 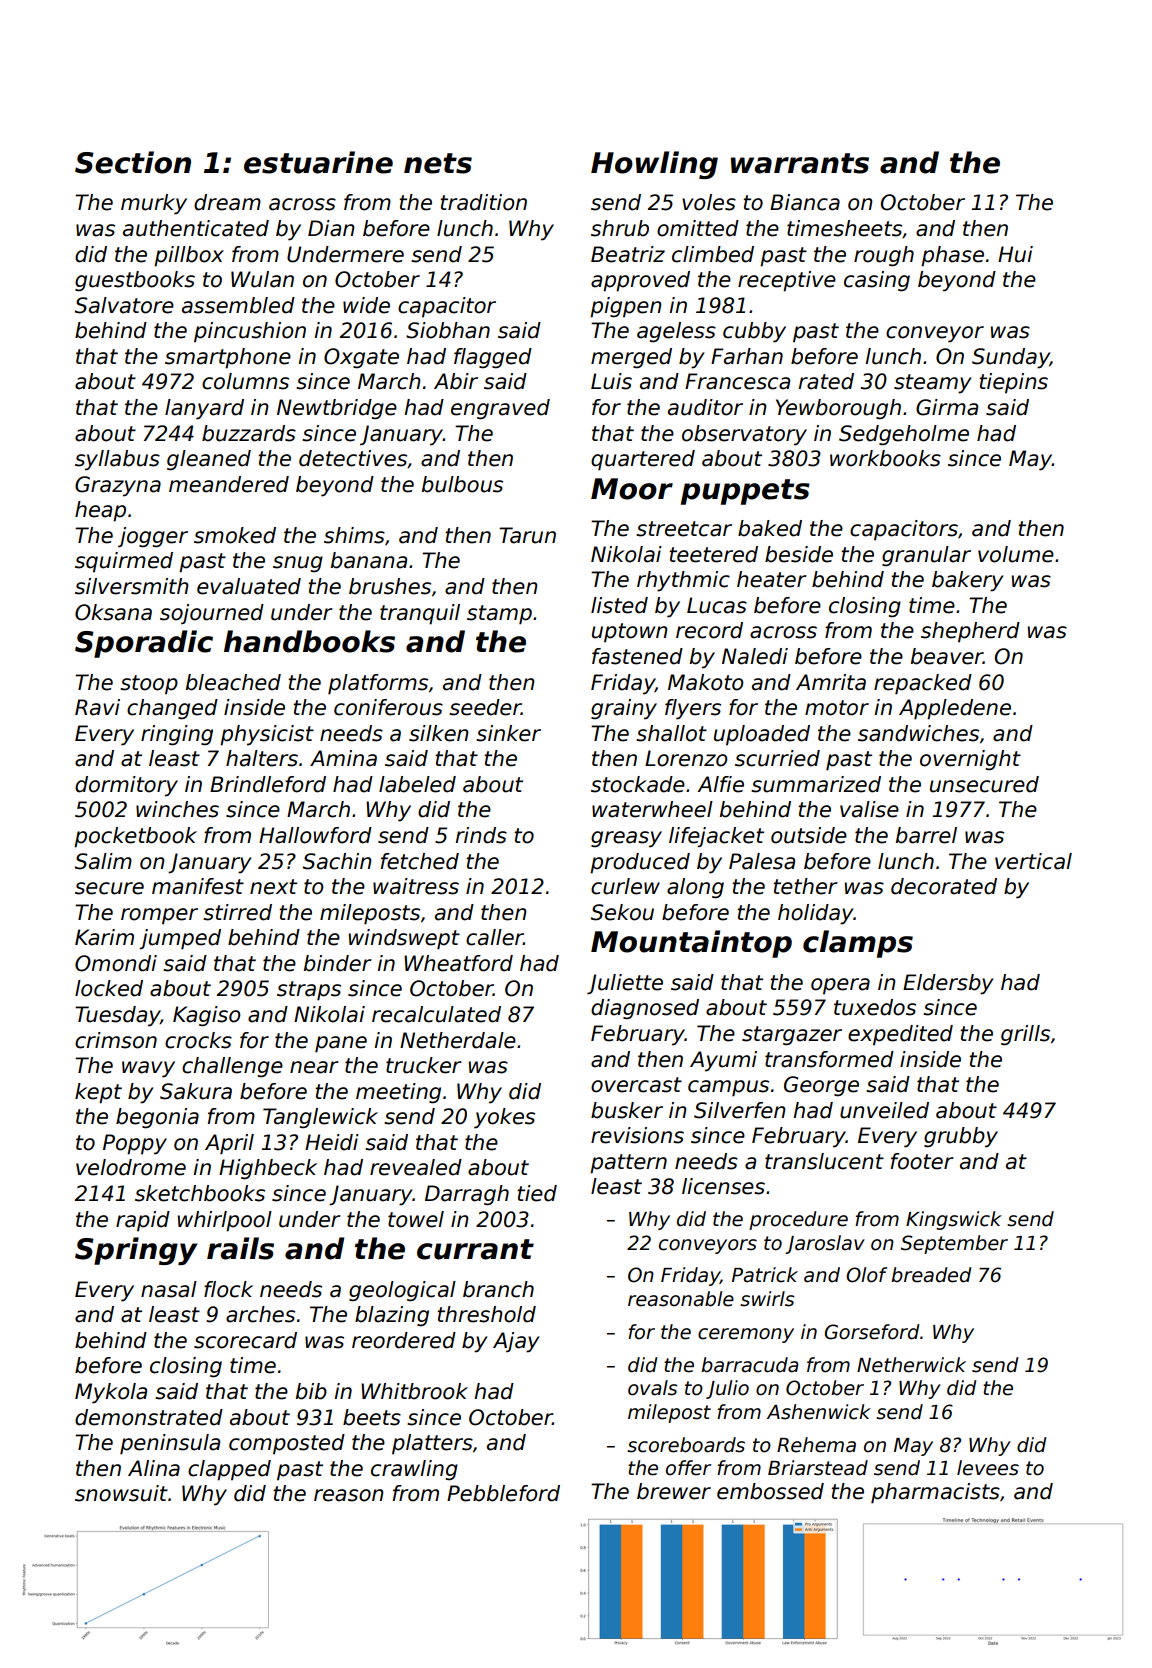 I want to click on gleaned, so click(x=209, y=460).
